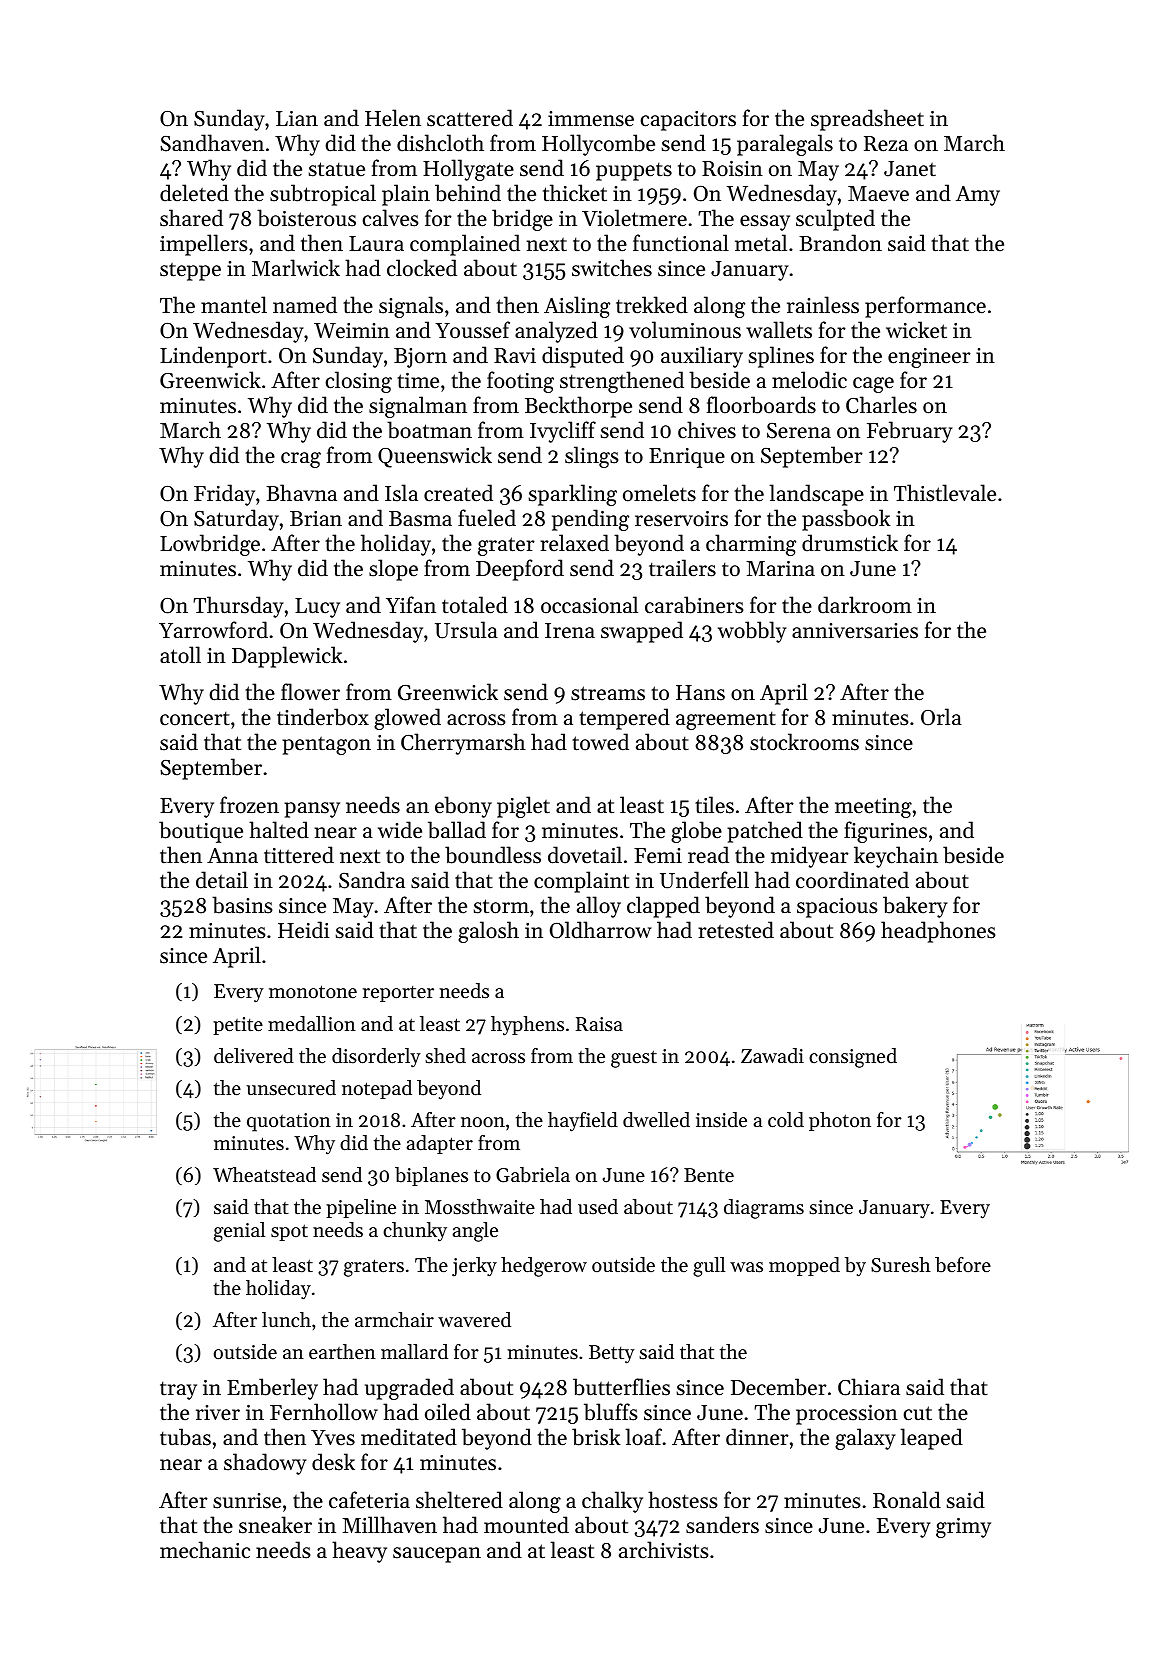 This document has height=1654, width=1165. Describe the element at coordinates (941, 717) in the document. I see `Orla` at that location.
